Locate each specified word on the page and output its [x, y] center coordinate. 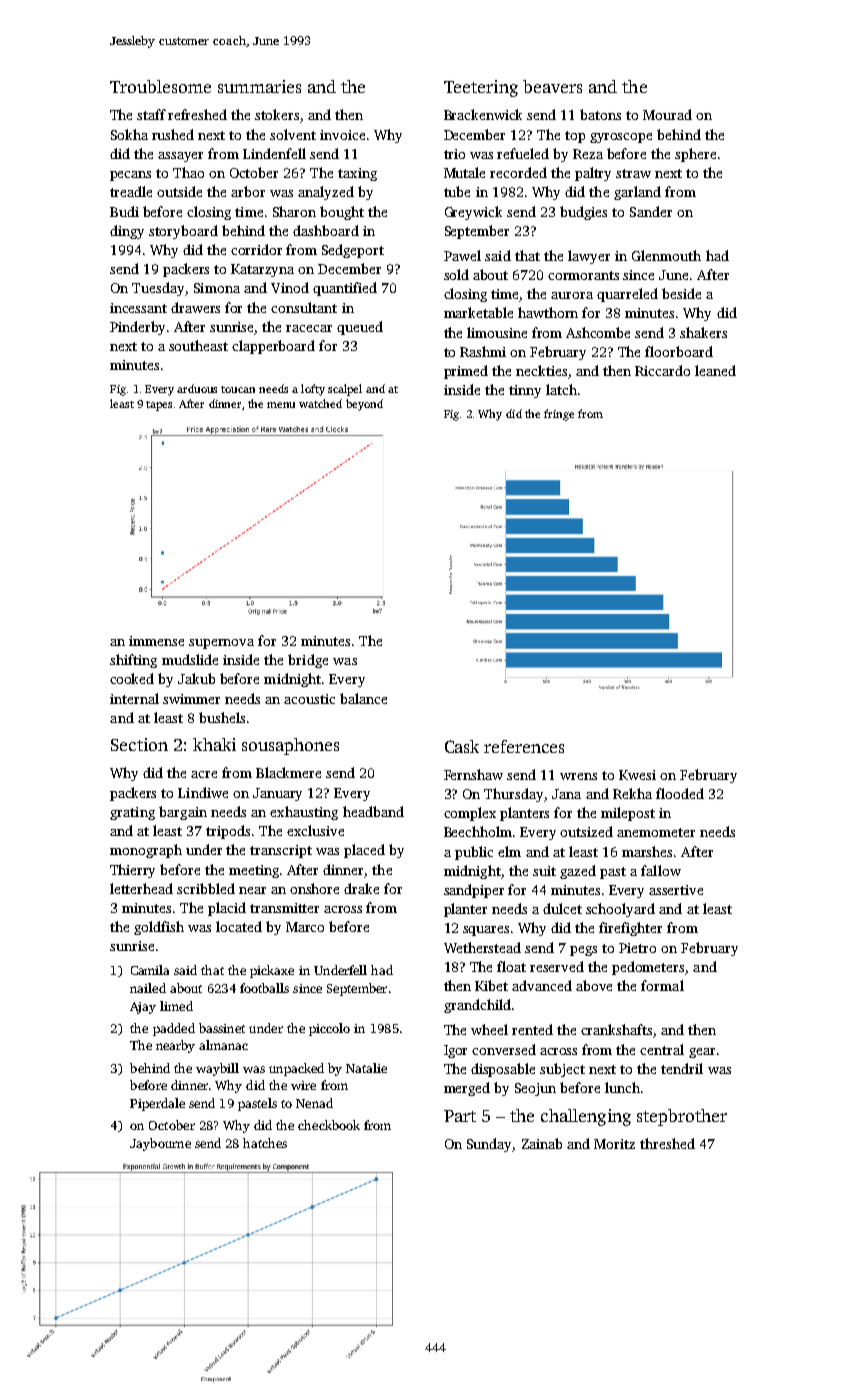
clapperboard [273, 347]
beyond [364, 405]
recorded [518, 172]
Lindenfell [274, 153]
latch [561, 389]
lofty [313, 390]
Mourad [667, 114]
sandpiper [474, 891]
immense [156, 641]
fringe [559, 415]
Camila [150, 970]
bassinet [222, 1028]
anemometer [656, 832]
